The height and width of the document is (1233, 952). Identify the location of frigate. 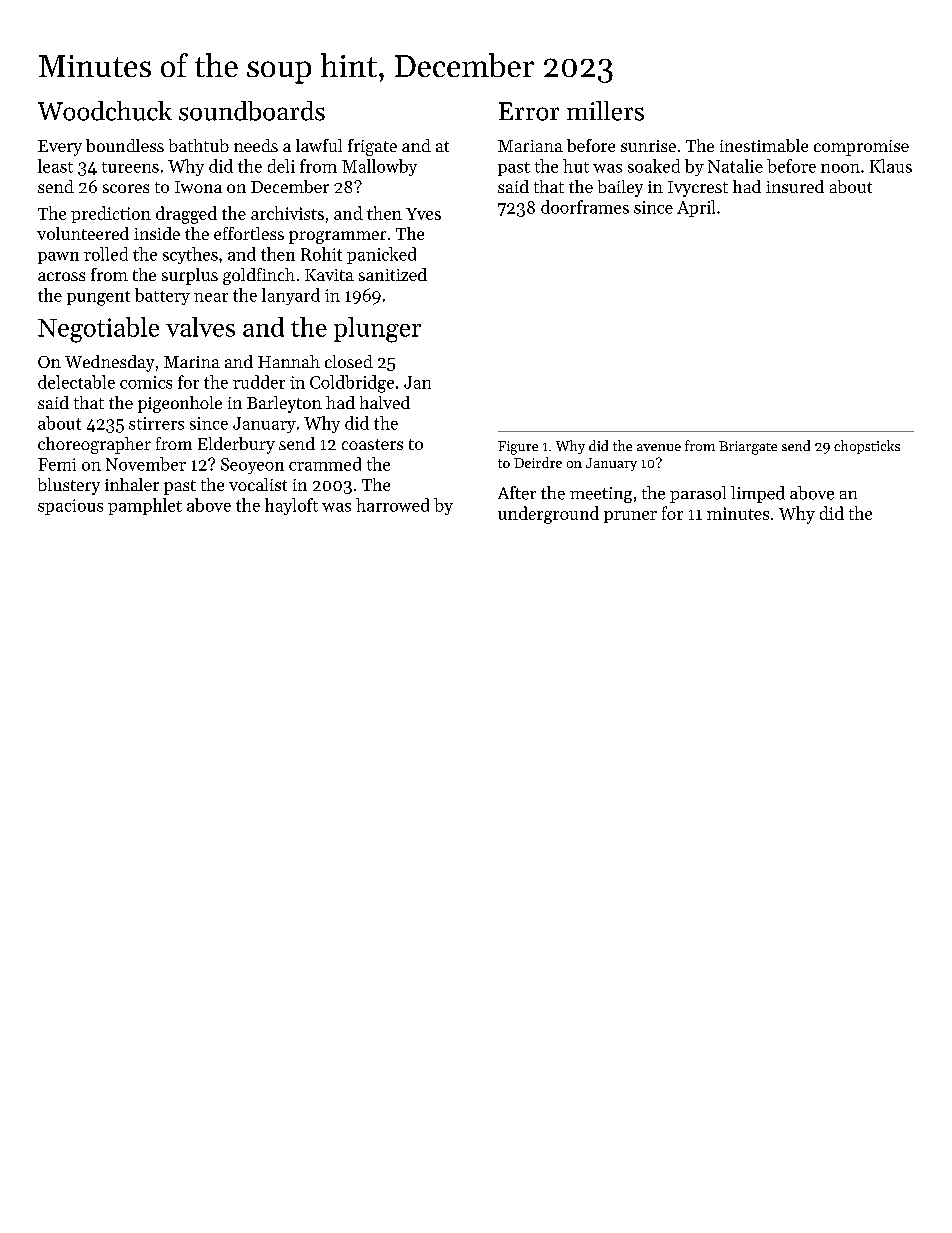
(372, 147).
